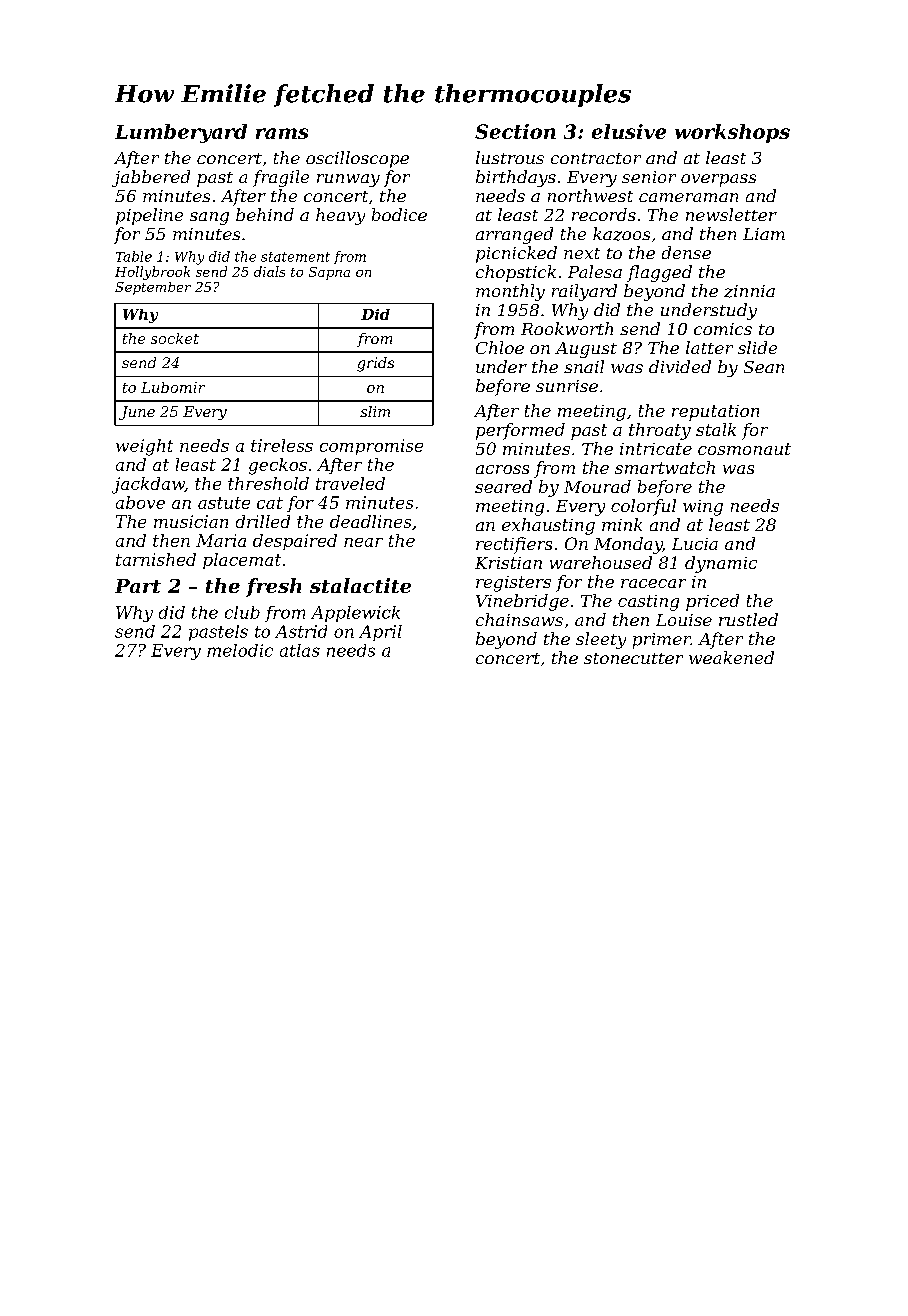 This image has width=908, height=1316. Describe the element at coordinates (515, 131) in the image. I see `Section` at that location.
